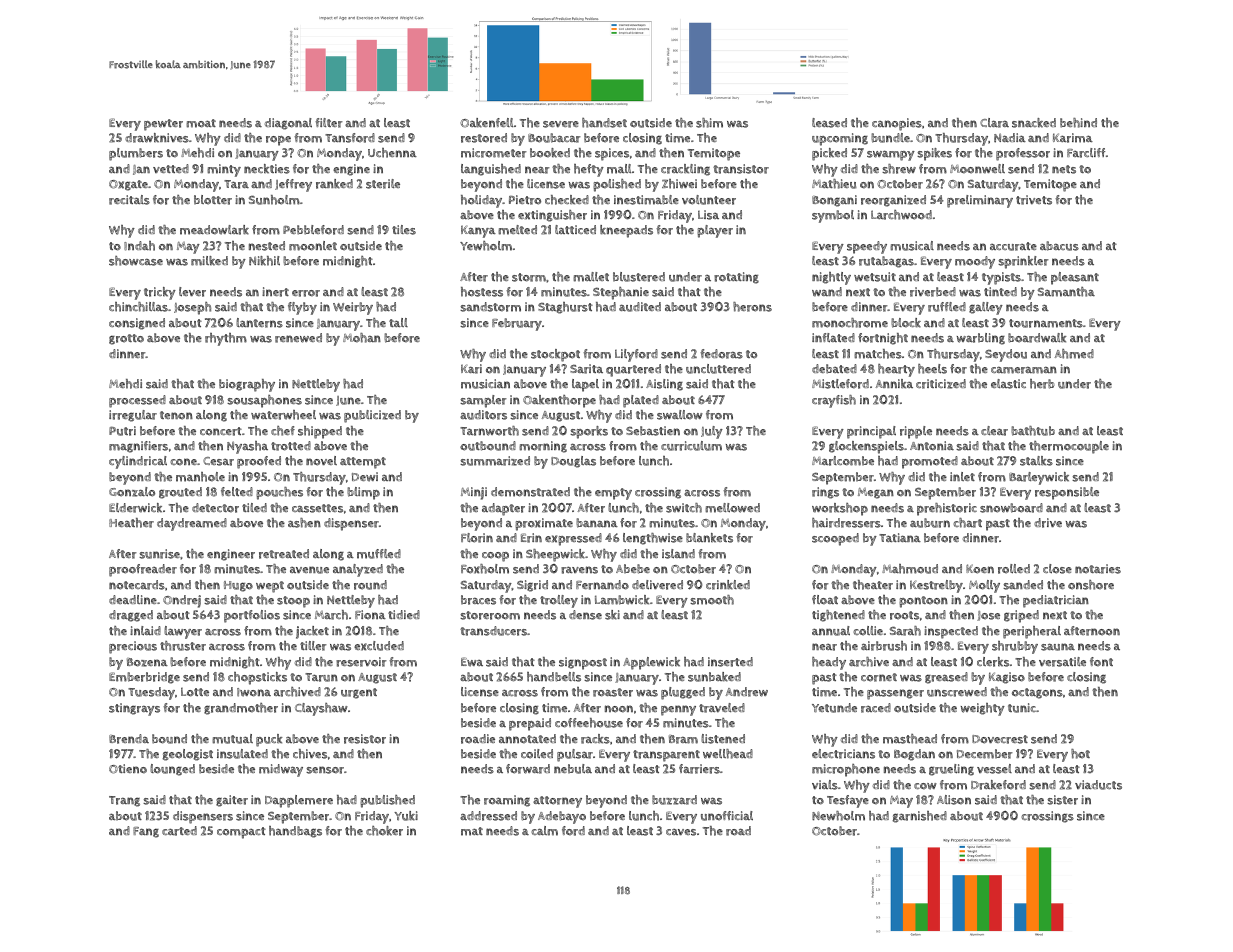  What do you see at coordinates (138, 447) in the screenshot?
I see `magnifiers` at bounding box center [138, 447].
